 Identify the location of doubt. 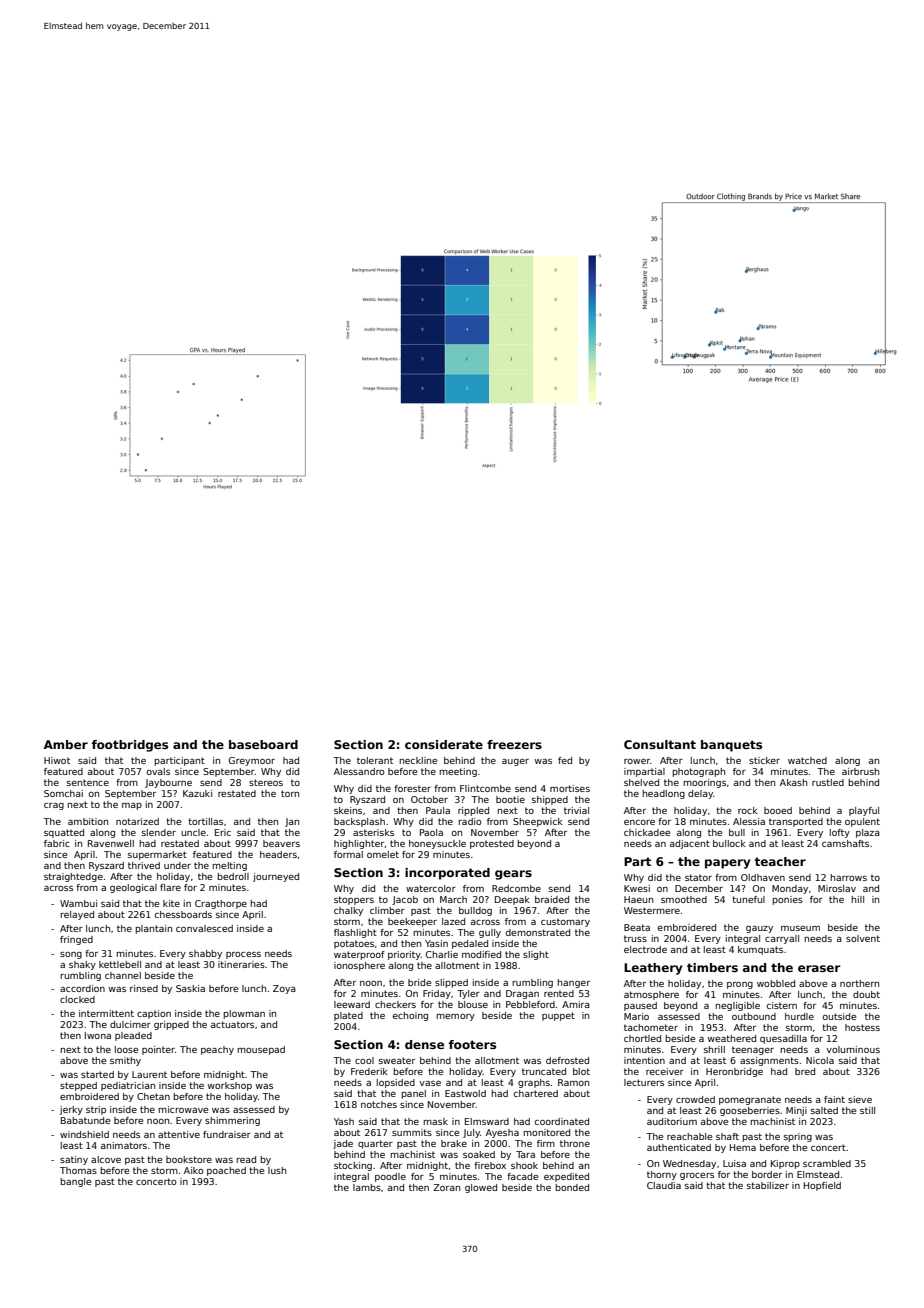
(866, 994).
